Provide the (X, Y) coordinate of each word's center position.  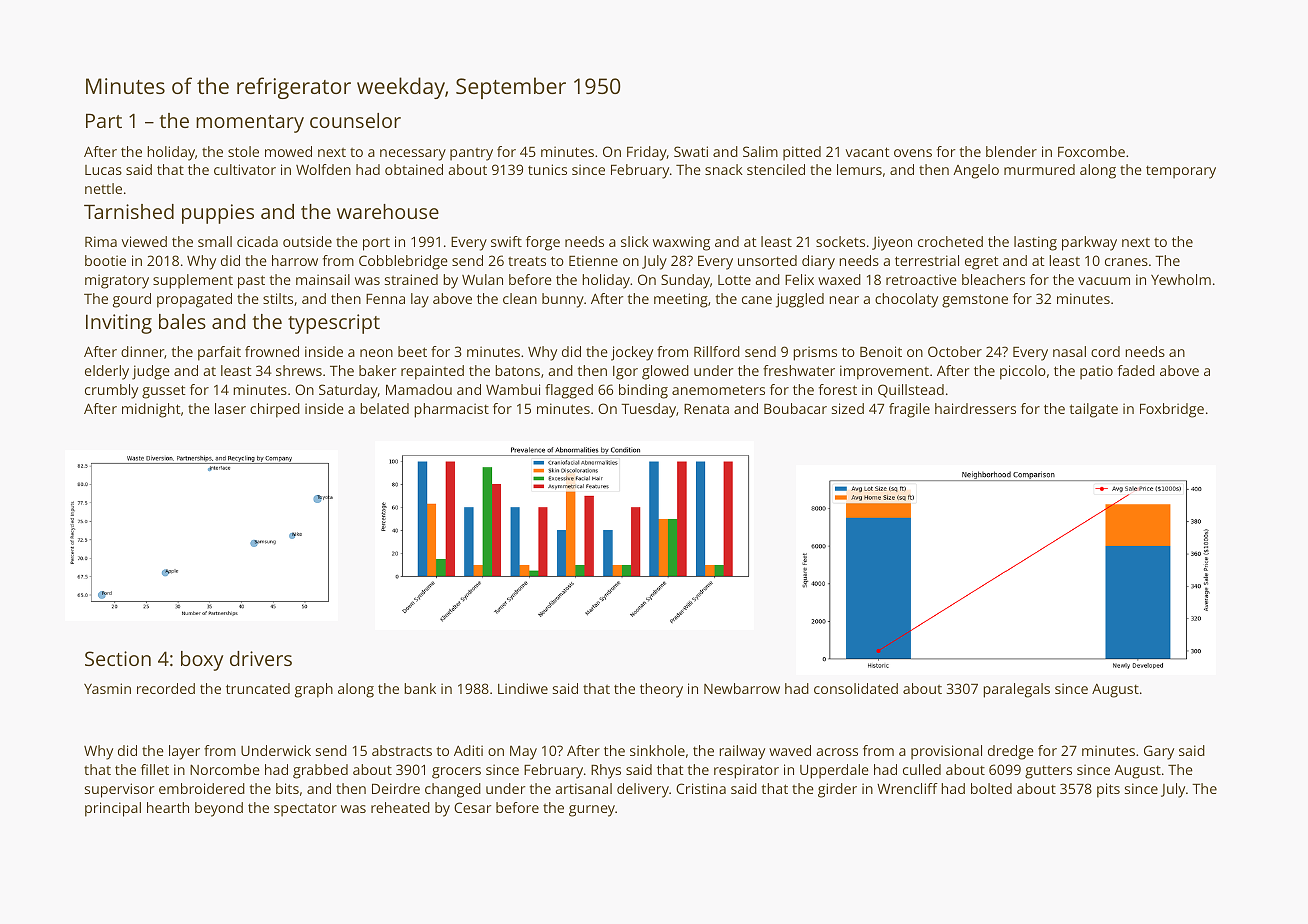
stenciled (776, 169)
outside (307, 241)
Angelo (976, 171)
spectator (305, 810)
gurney (592, 811)
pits (1108, 790)
